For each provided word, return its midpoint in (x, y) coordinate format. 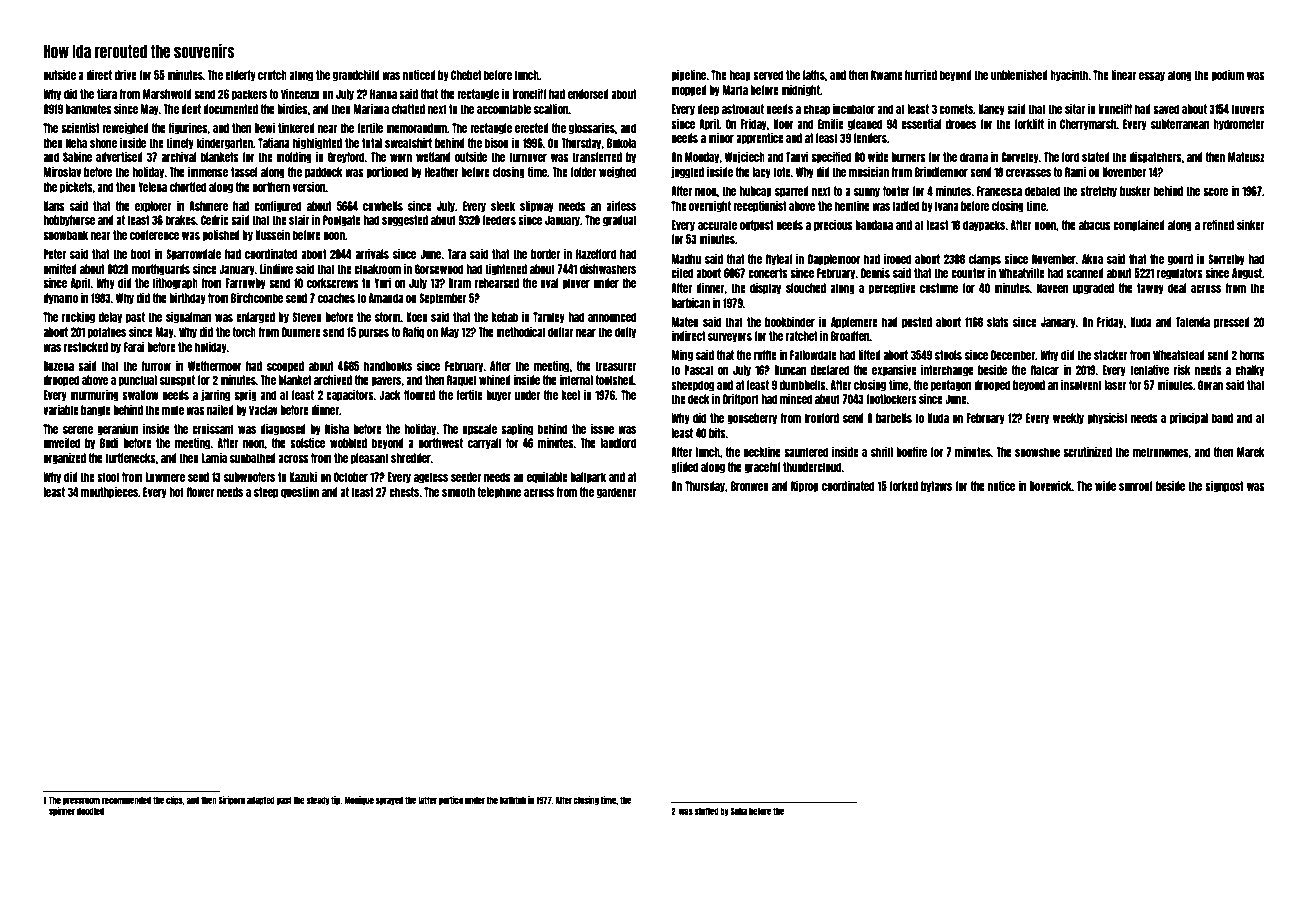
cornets (956, 109)
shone (103, 143)
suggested (405, 221)
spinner (62, 811)
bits (717, 433)
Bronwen (750, 486)
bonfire (911, 452)
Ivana (947, 206)
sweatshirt (408, 143)
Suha (739, 811)
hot (176, 492)
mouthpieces (109, 493)
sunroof (1136, 486)
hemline (852, 206)
